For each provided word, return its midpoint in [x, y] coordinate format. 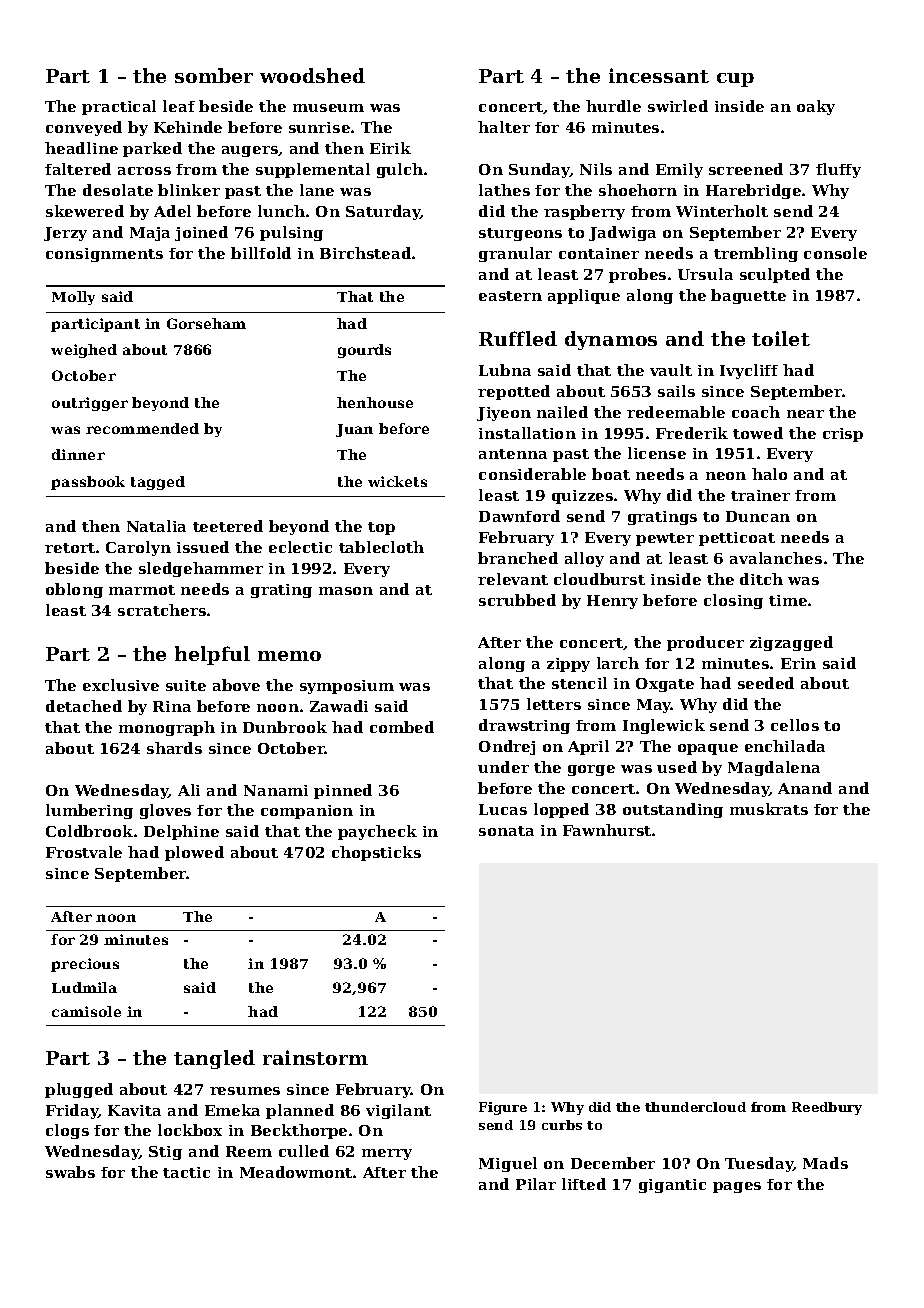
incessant [659, 75]
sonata [506, 831]
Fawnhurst [607, 830]
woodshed [312, 75]
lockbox [190, 1130]
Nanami [276, 790]
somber [214, 75]
